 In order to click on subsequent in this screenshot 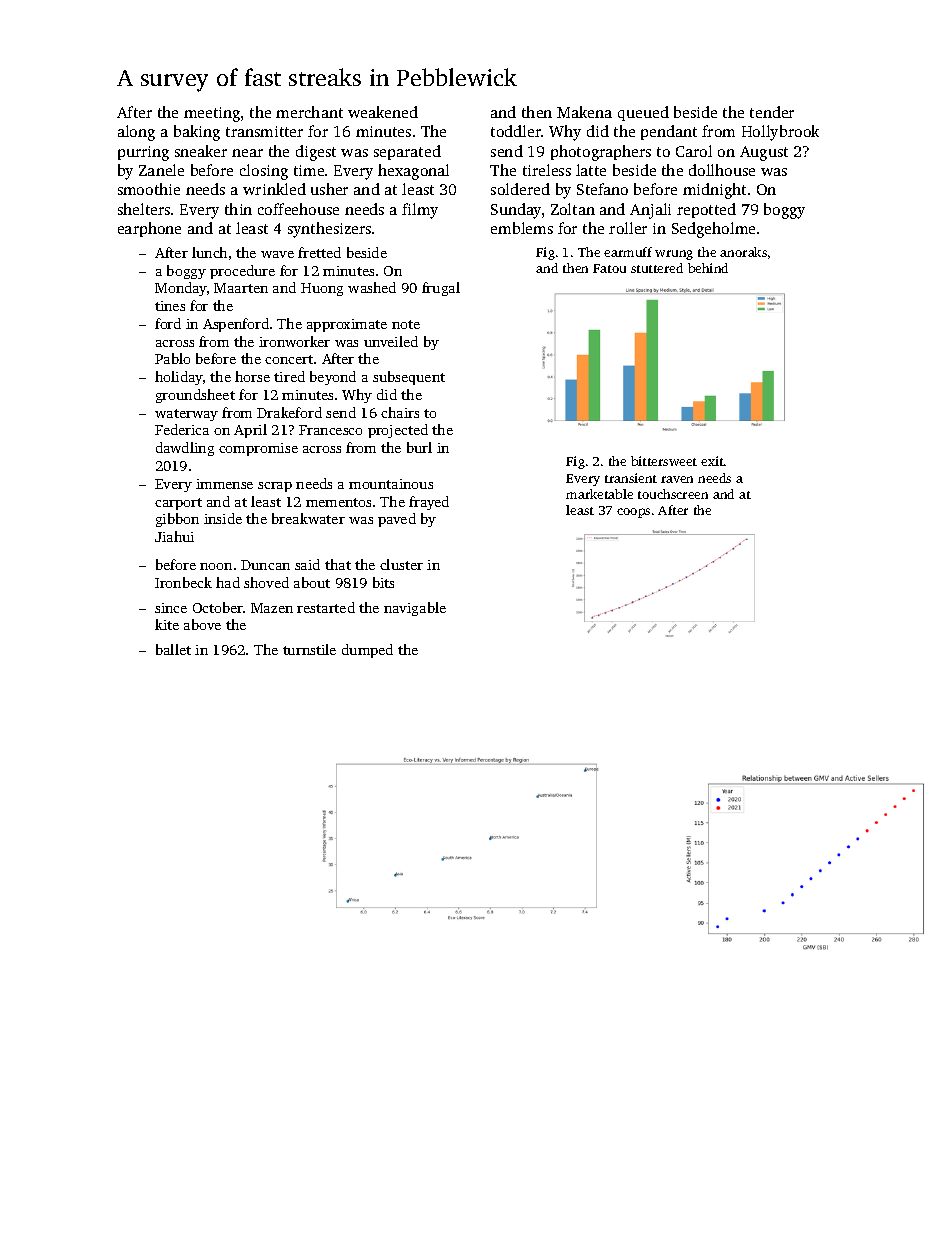, I will do `click(409, 378)`.
